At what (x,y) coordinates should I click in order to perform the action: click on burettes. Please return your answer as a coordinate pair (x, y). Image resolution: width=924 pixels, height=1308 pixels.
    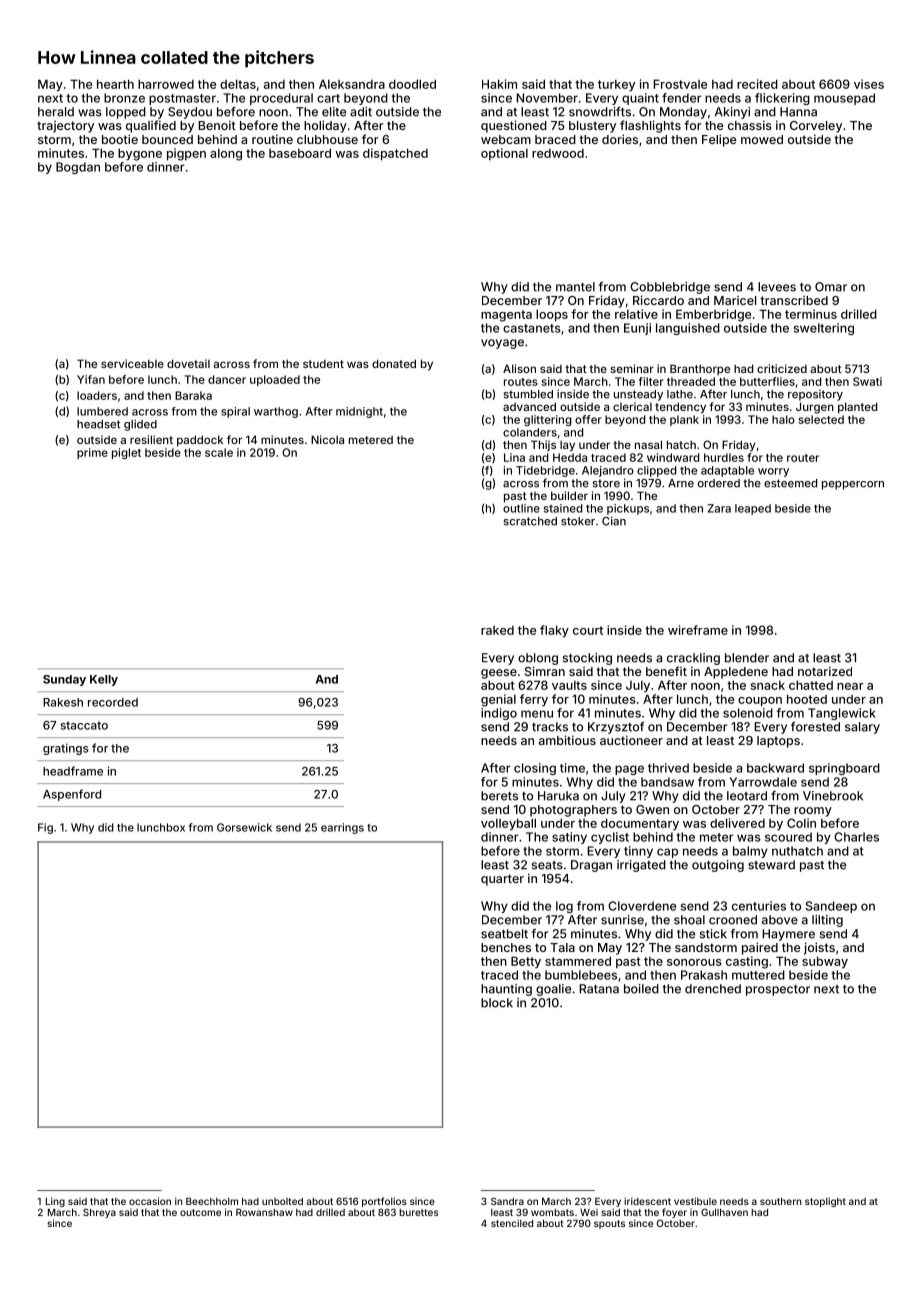
    Looking at the image, I should click on (418, 1212).
